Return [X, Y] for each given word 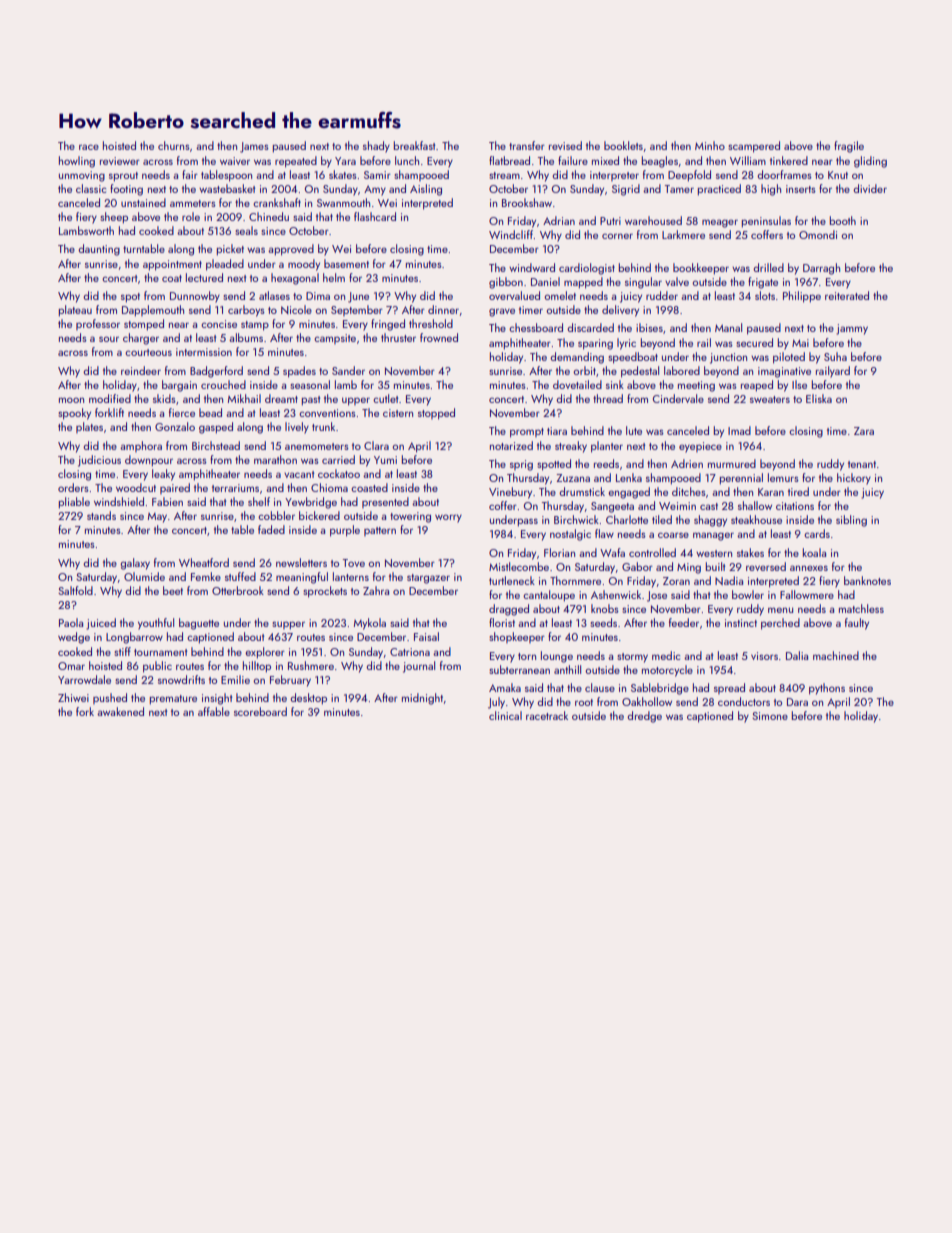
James [254, 147]
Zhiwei [73, 697]
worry [448, 518]
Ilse [799, 384]
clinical [505, 715]
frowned [439, 337]
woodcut [136, 487]
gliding [870, 162]
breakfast [415, 145]
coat [172, 278]
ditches [689, 491]
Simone [770, 716]
